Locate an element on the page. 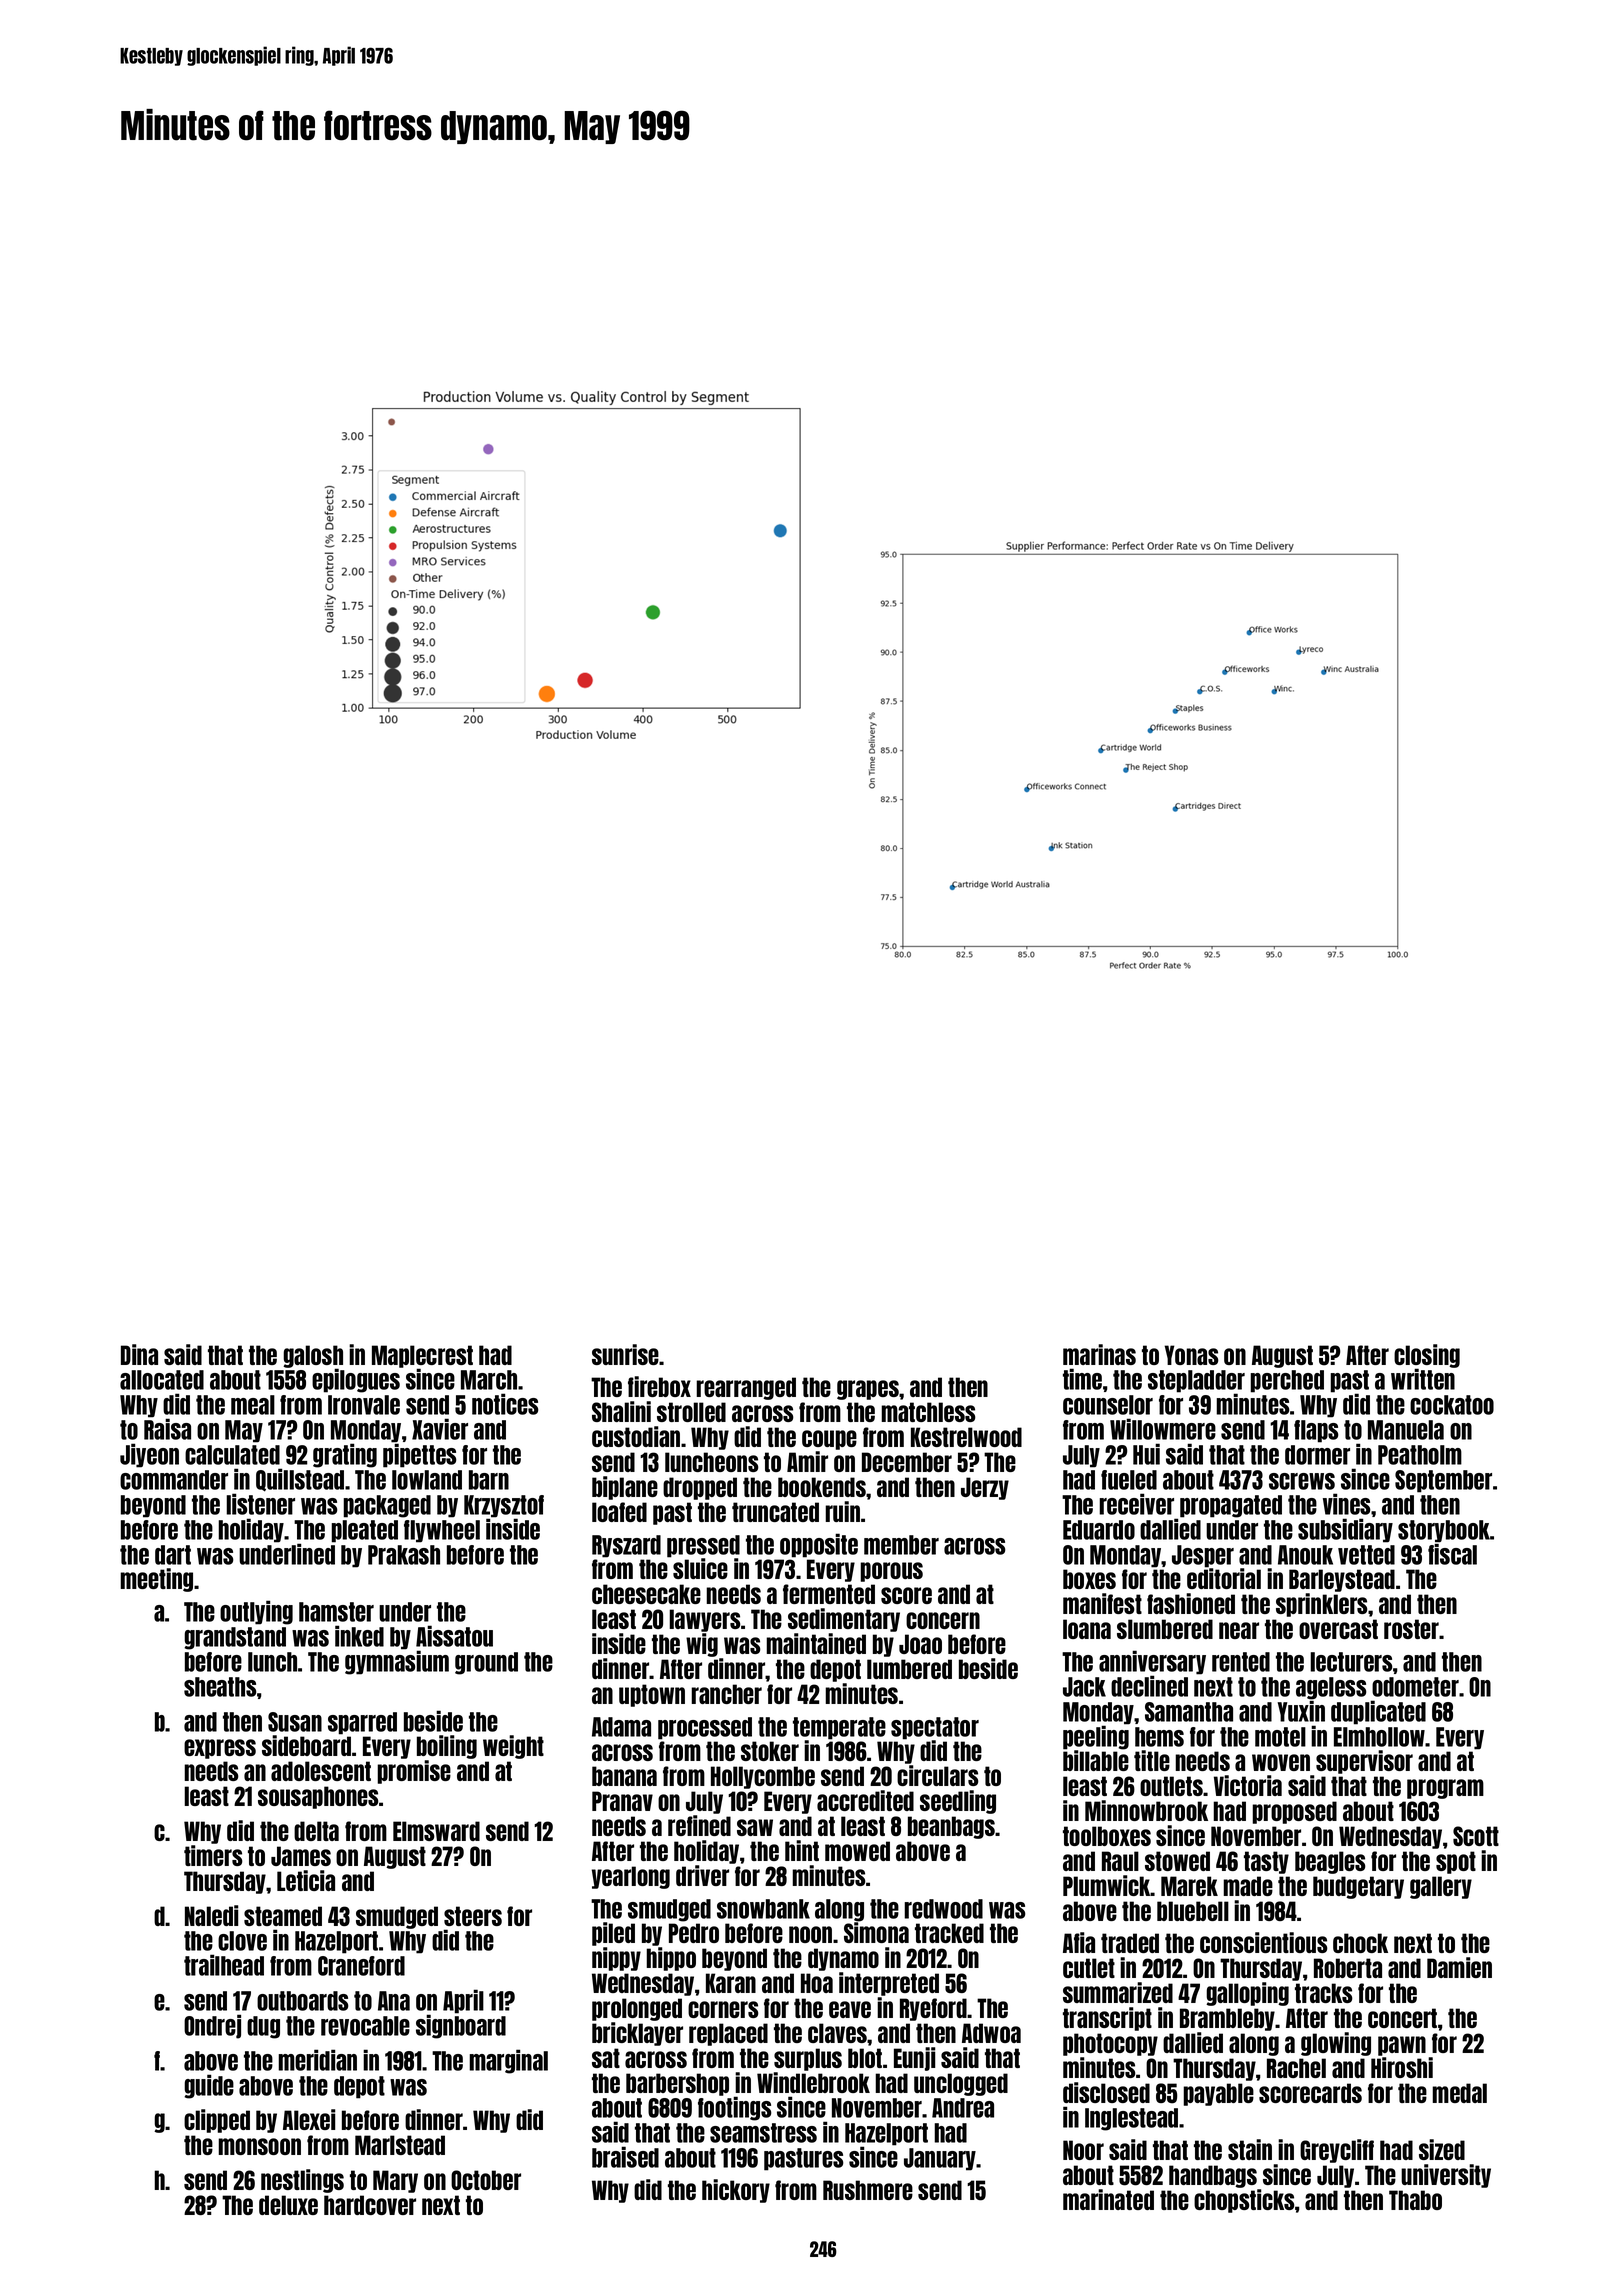  snowbank is located at coordinates (763, 1909).
